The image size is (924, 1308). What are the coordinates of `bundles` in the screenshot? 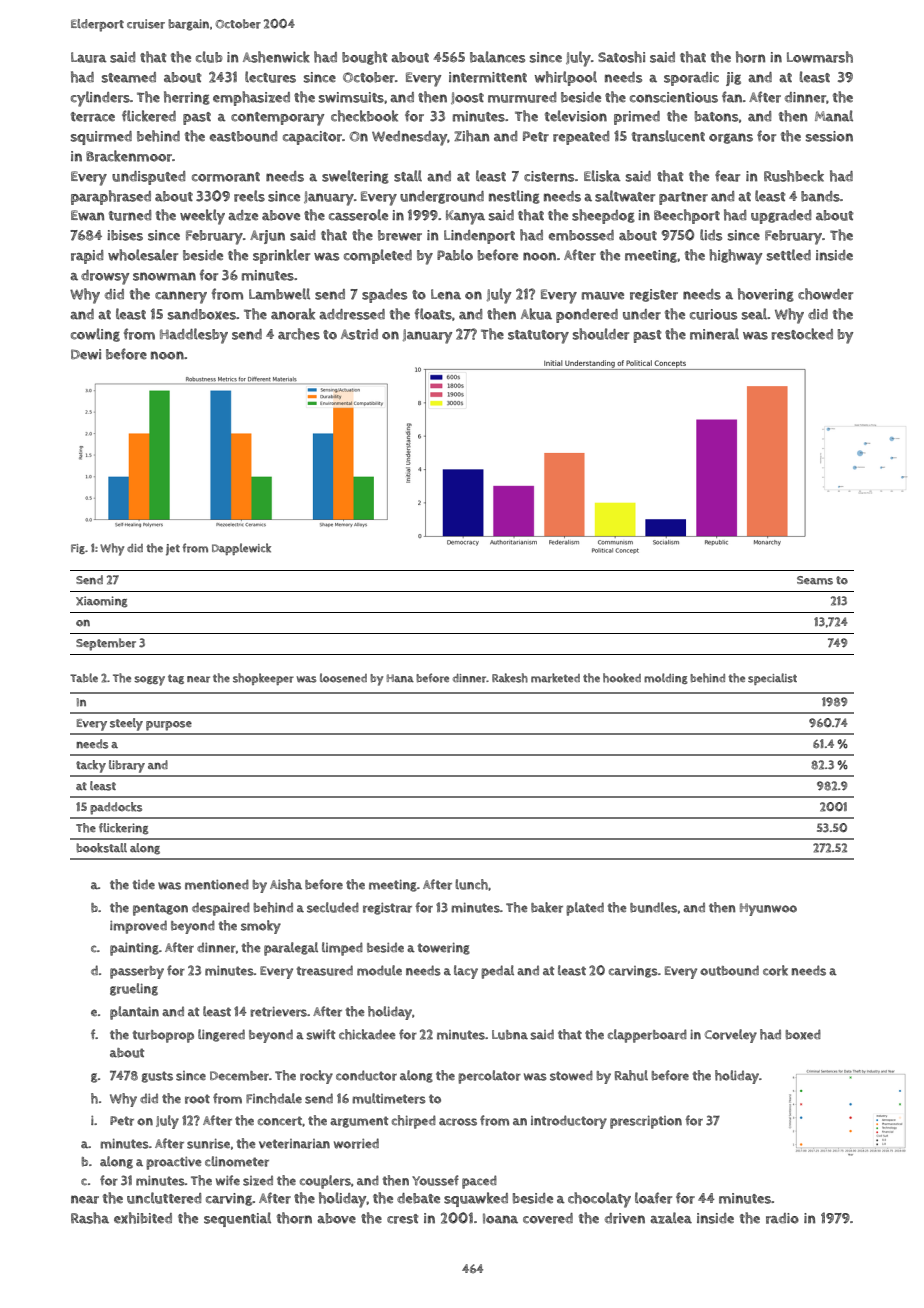 It's located at (653, 907).
